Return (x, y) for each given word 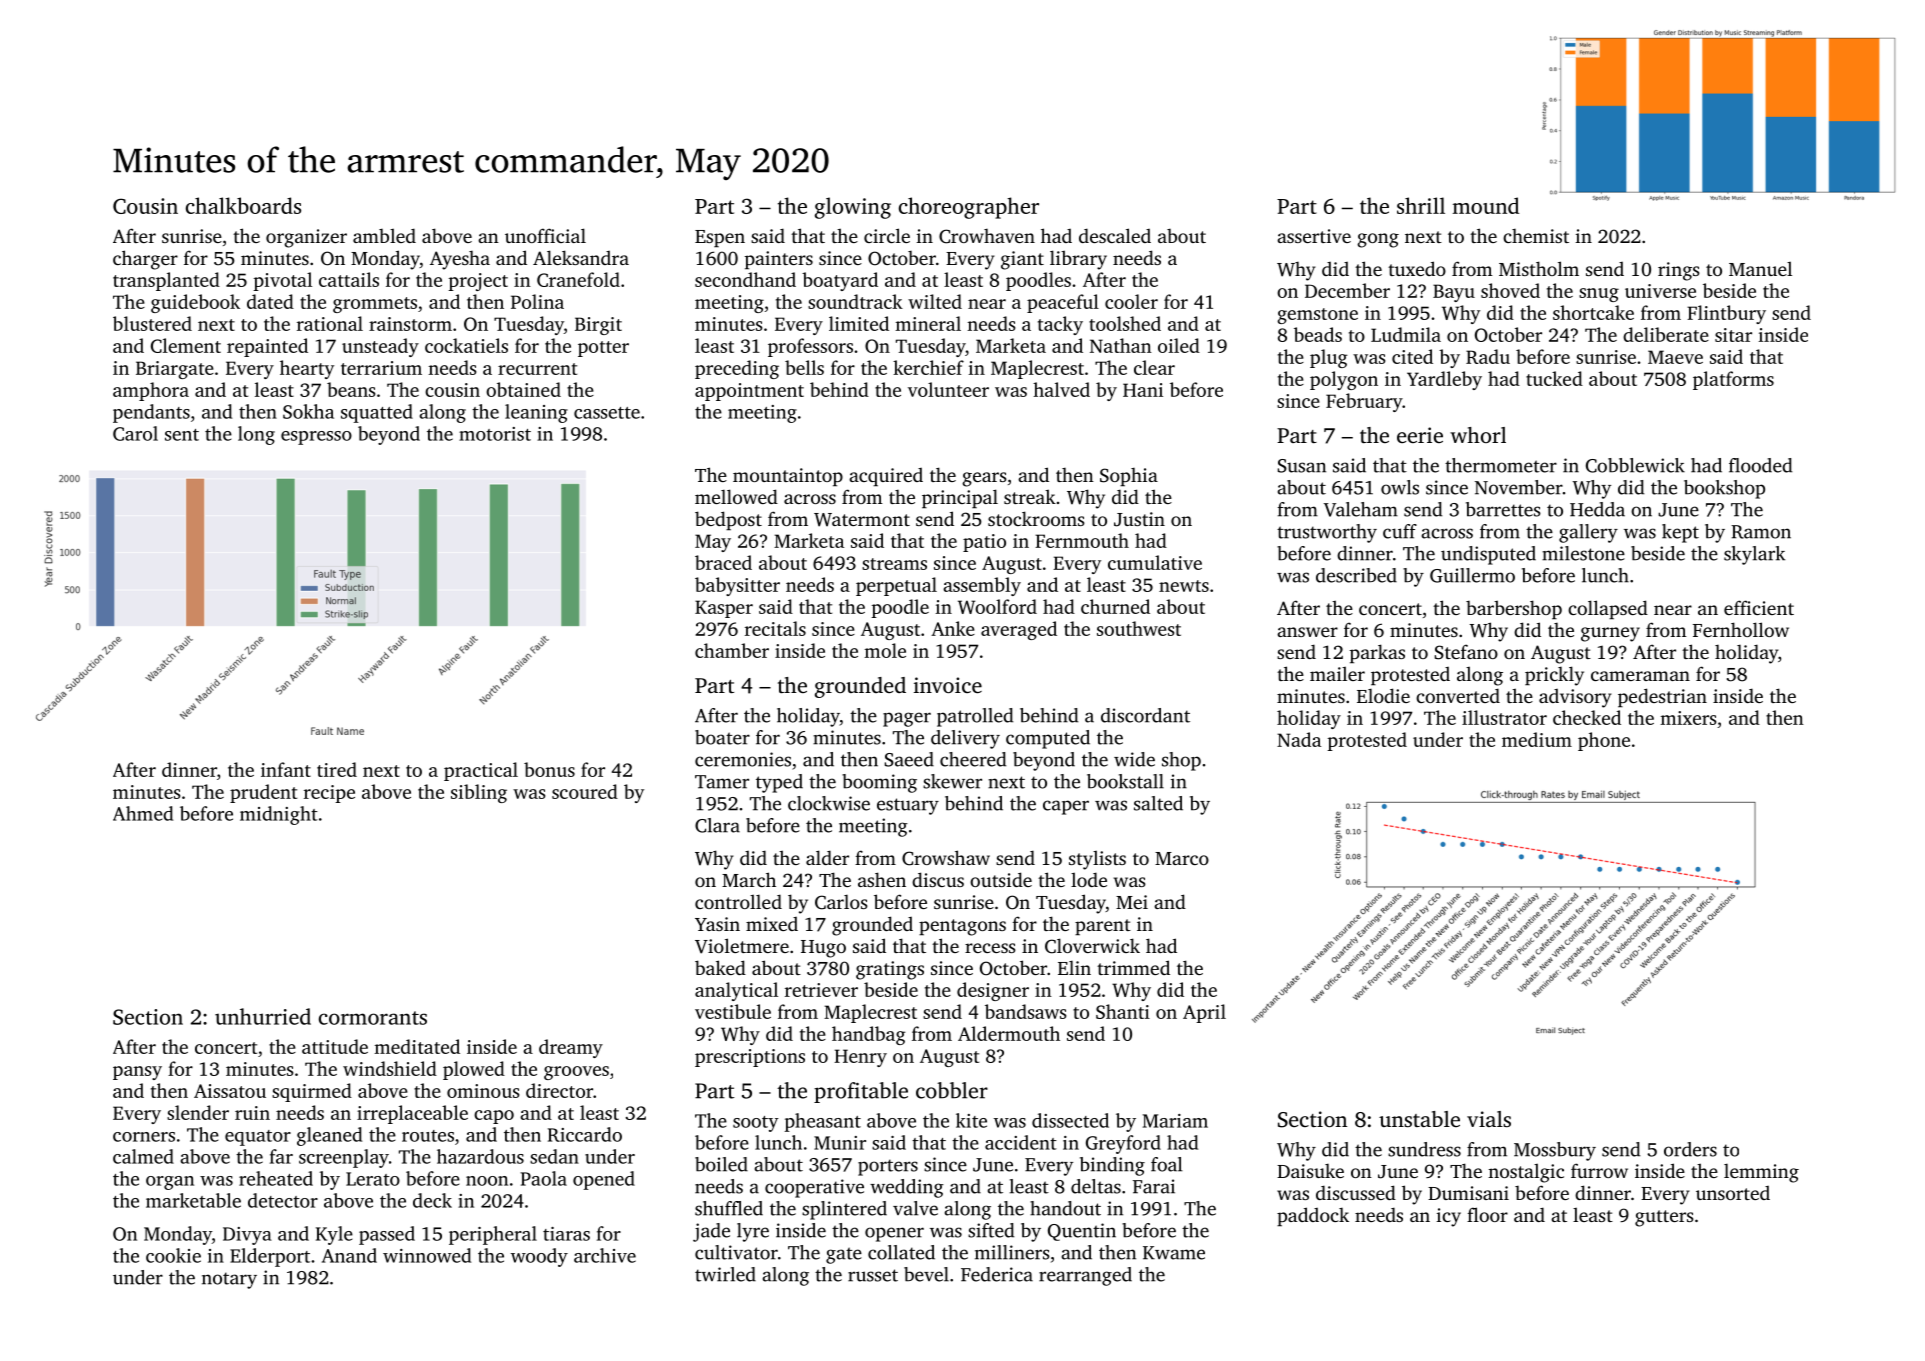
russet (873, 1275)
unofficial (545, 235)
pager (907, 719)
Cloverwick (1092, 946)
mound (1486, 205)
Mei (1132, 902)
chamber (732, 650)
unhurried (263, 1016)
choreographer (969, 208)
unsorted (1733, 1193)
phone (1604, 741)
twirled (725, 1274)
